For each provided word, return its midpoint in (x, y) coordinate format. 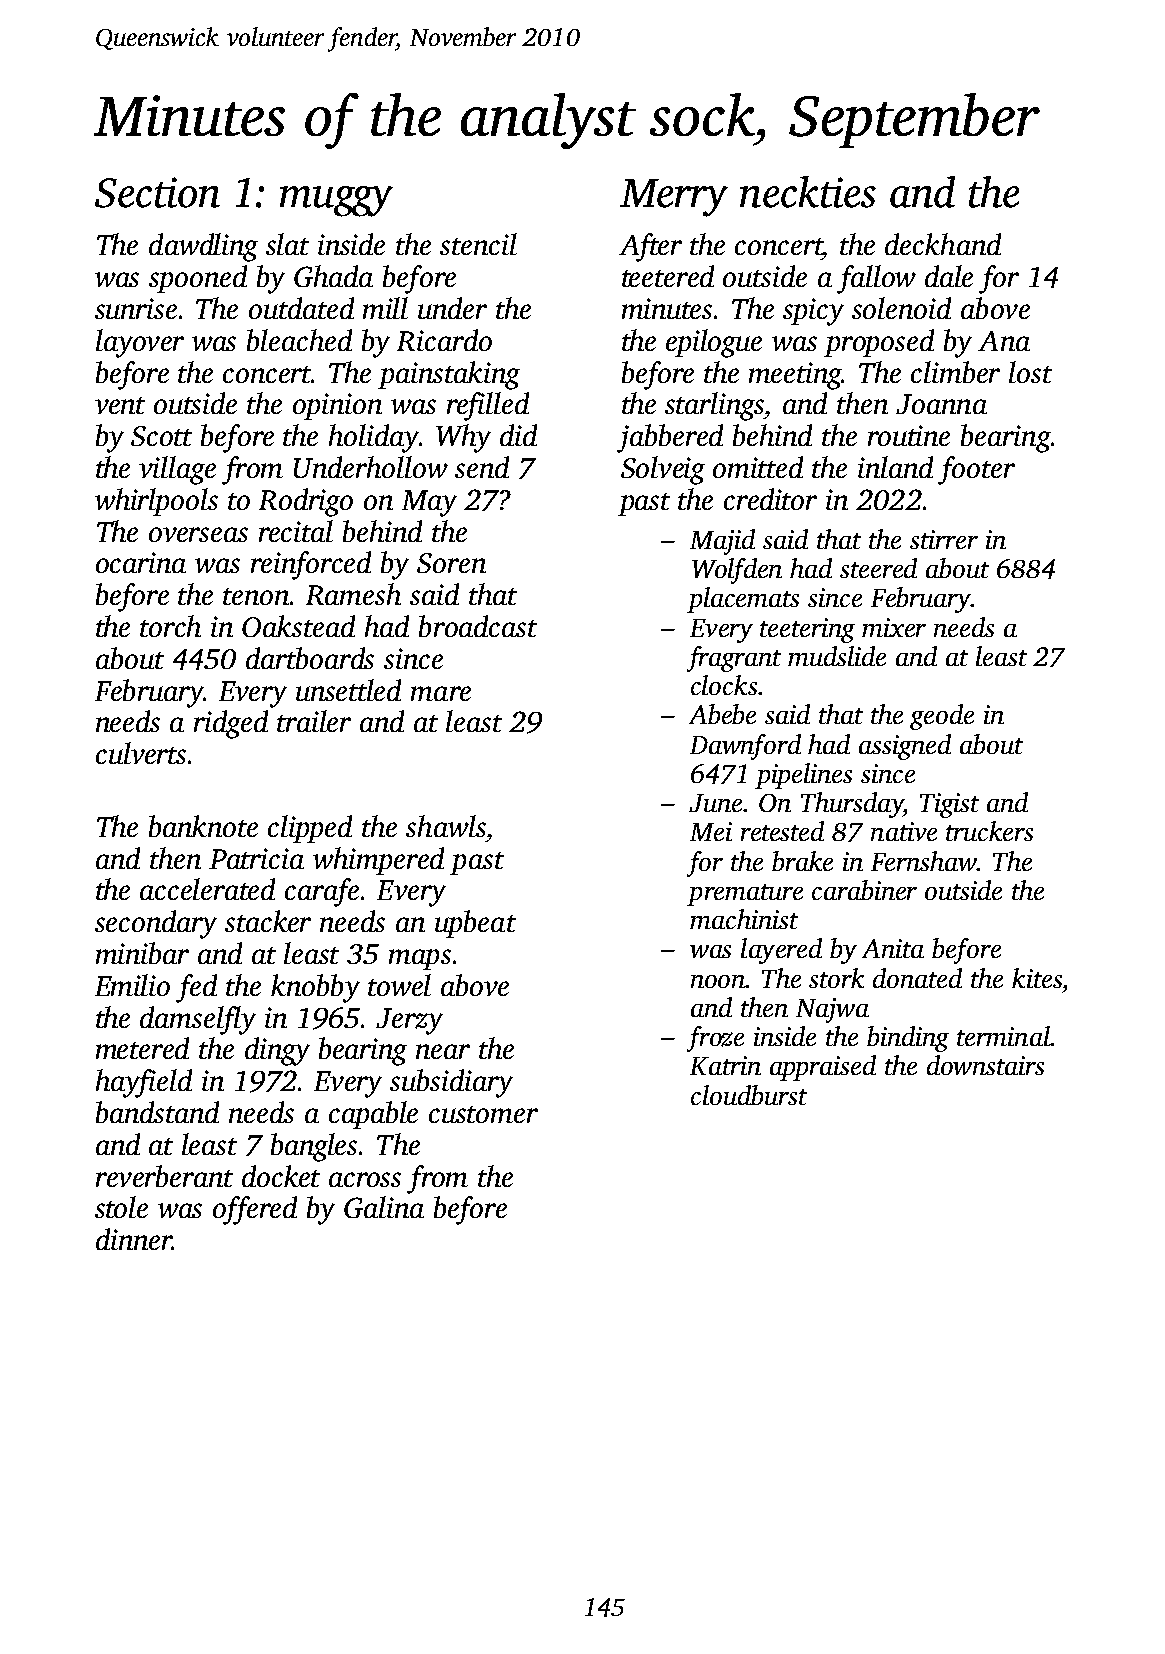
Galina (384, 1207)
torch (170, 626)
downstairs (985, 1065)
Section (157, 192)
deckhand (943, 244)
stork (836, 978)
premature (745, 895)
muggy (336, 201)
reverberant (164, 1176)
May (429, 503)
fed (196, 988)
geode (942, 717)
